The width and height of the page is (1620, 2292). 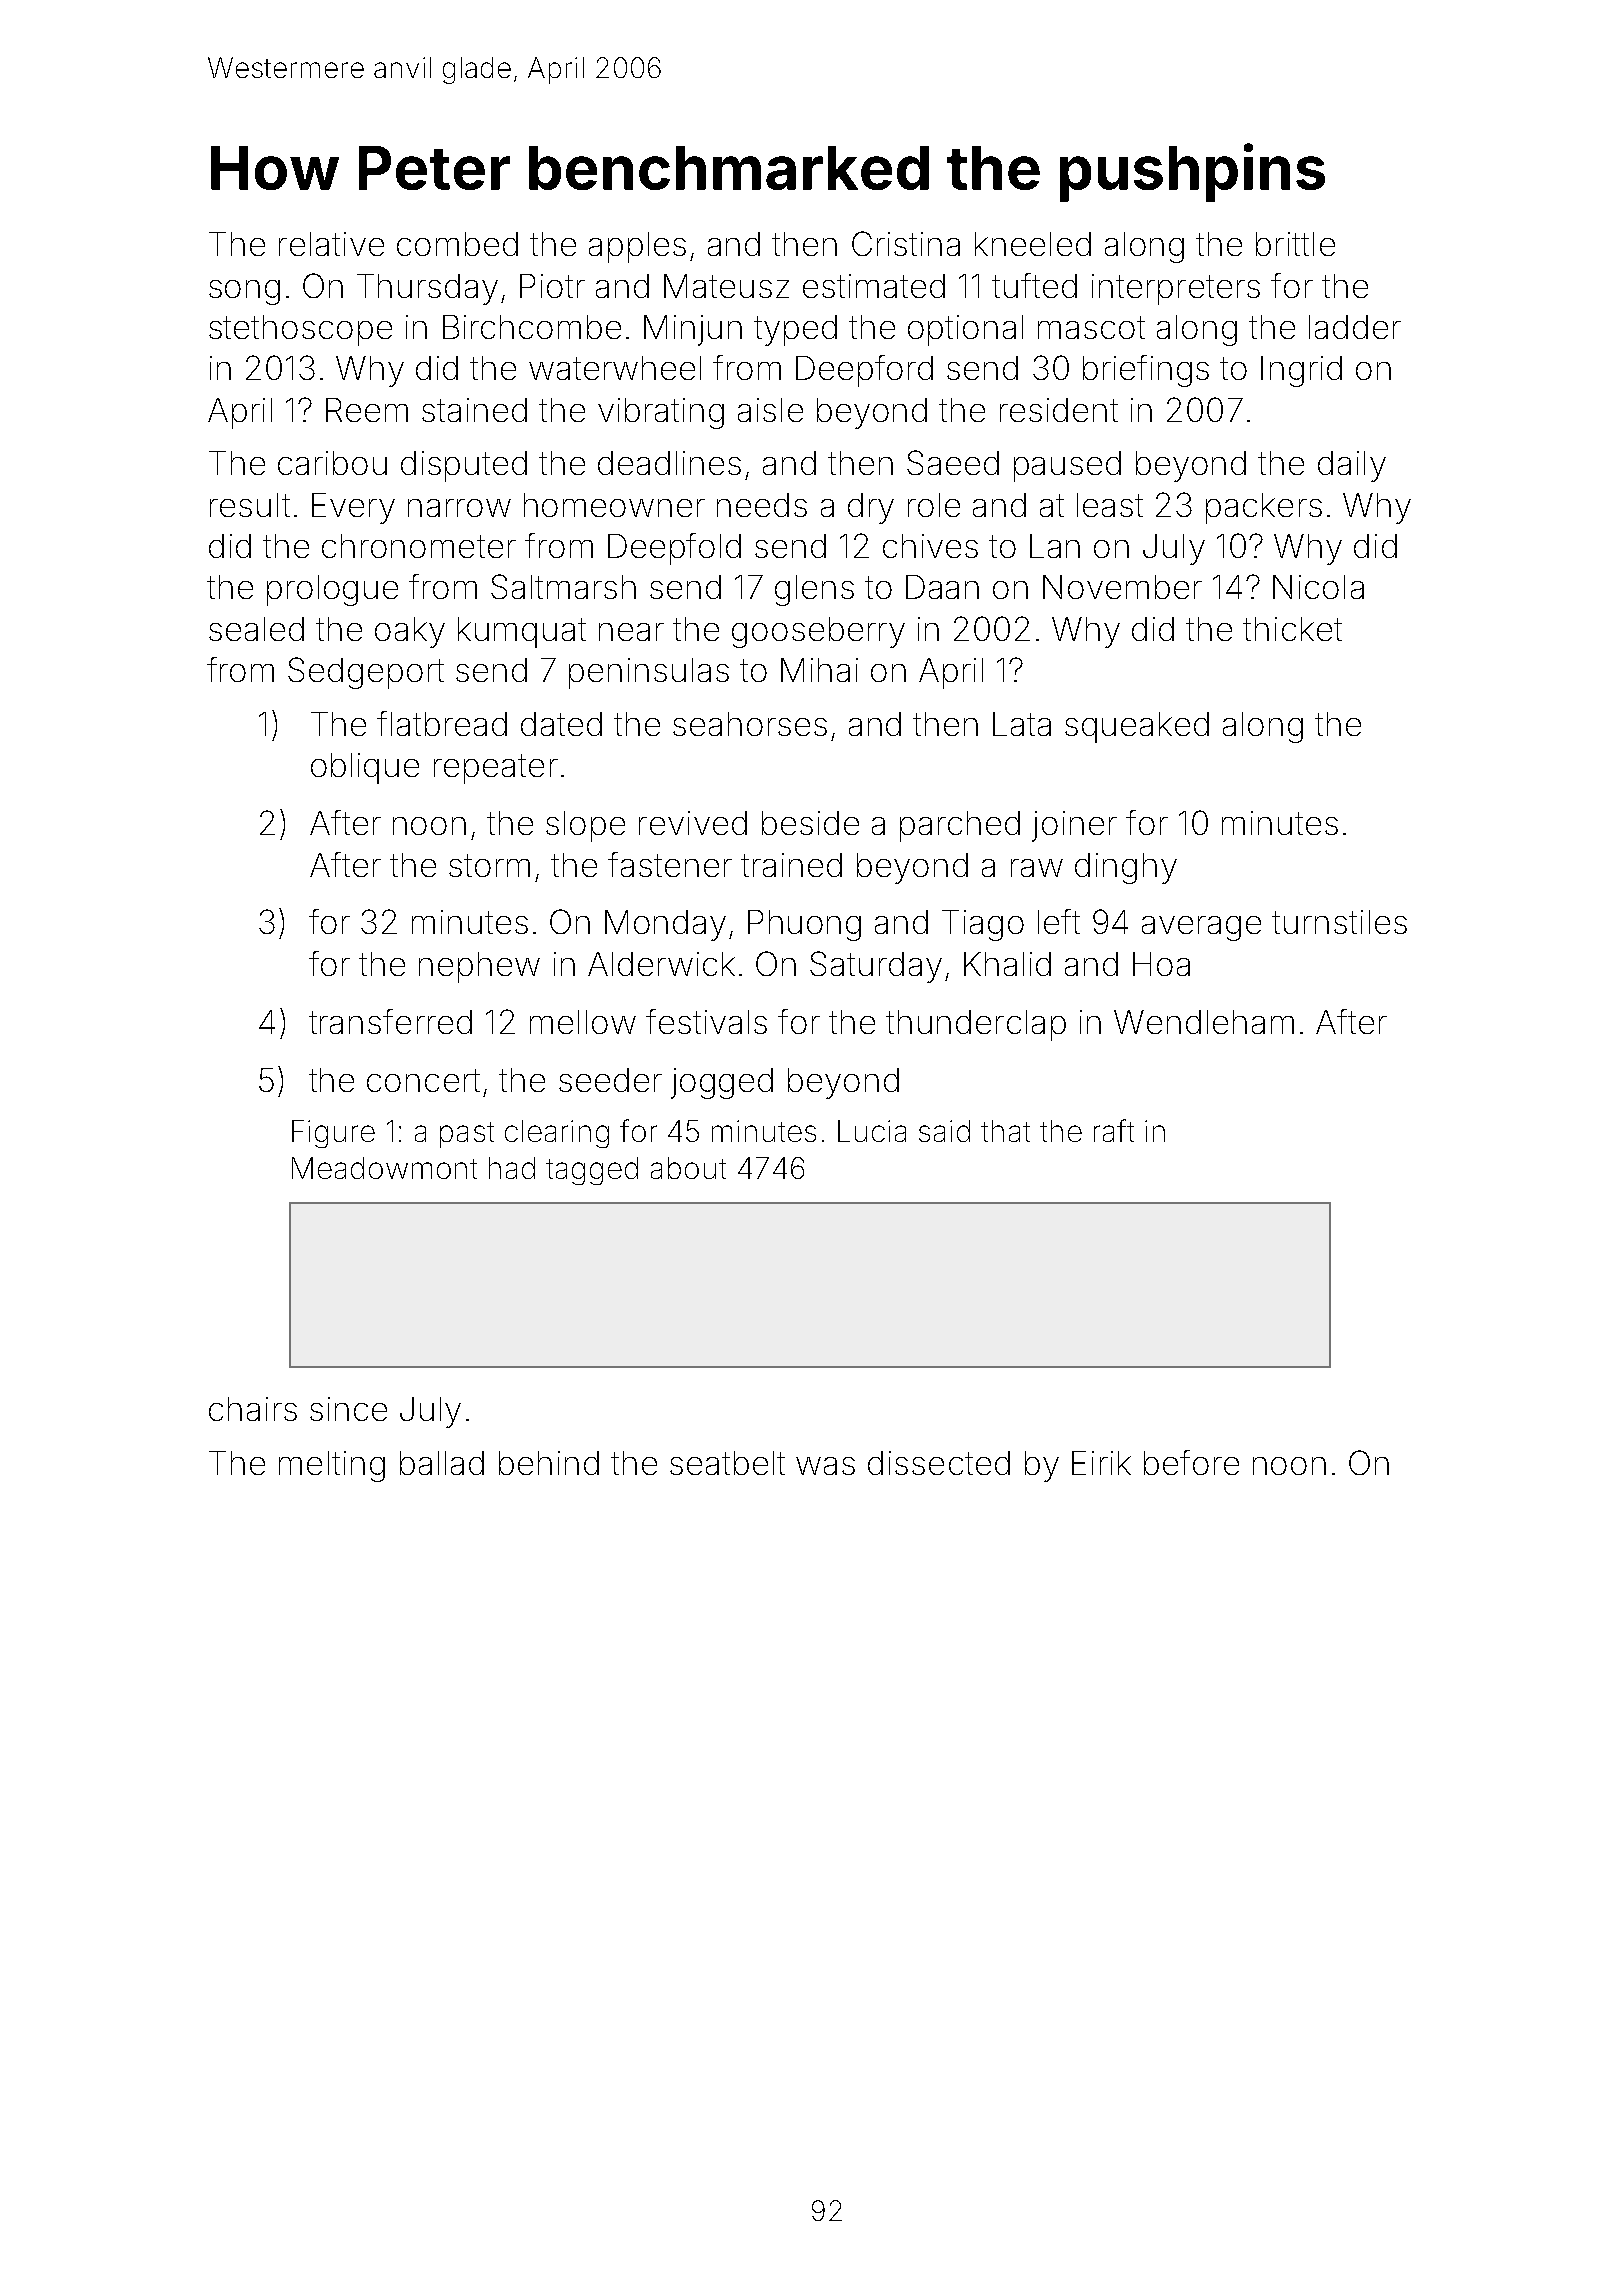 I want to click on apples, so click(x=637, y=247).
